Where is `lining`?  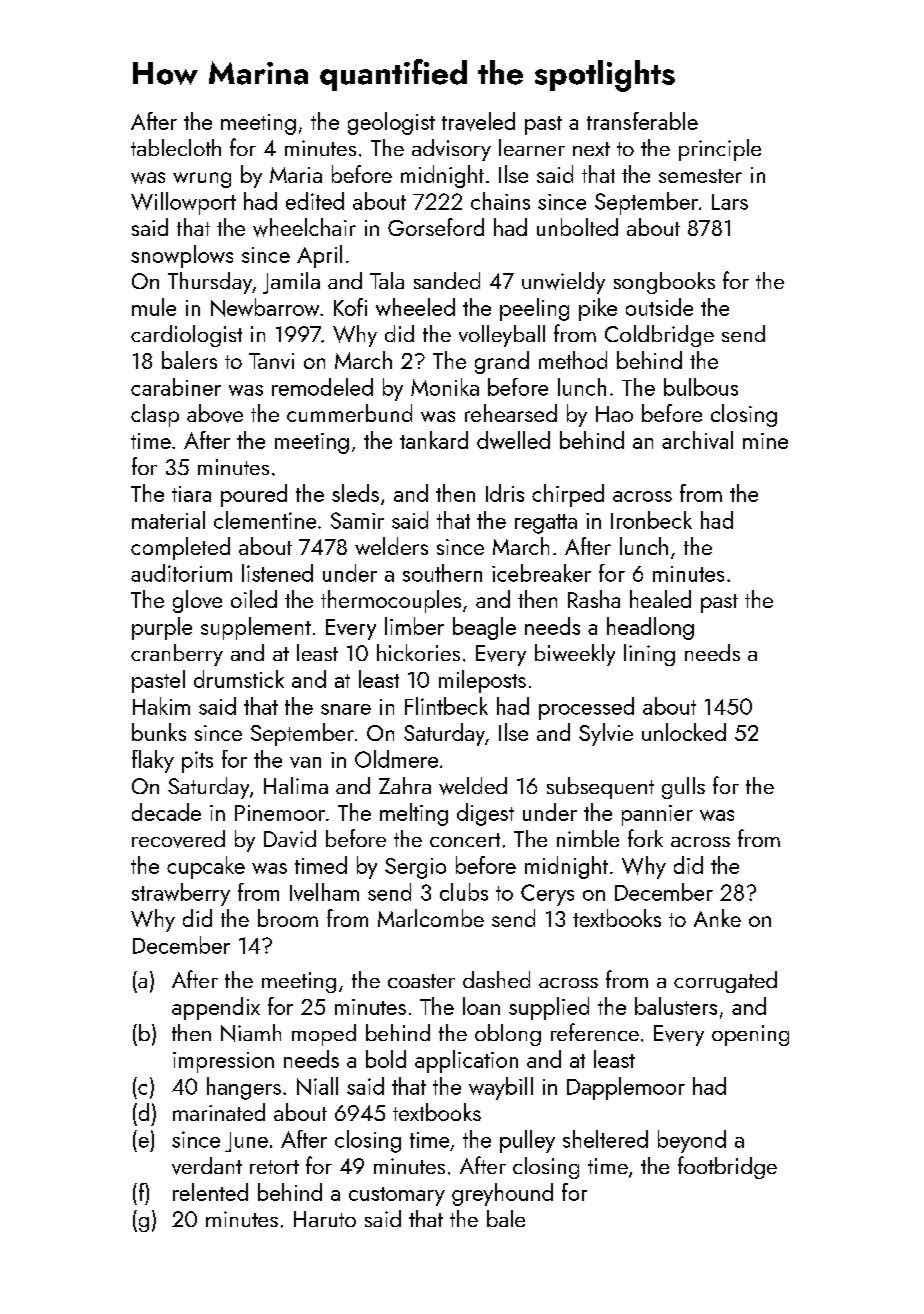
lining is located at coordinates (649, 655).
